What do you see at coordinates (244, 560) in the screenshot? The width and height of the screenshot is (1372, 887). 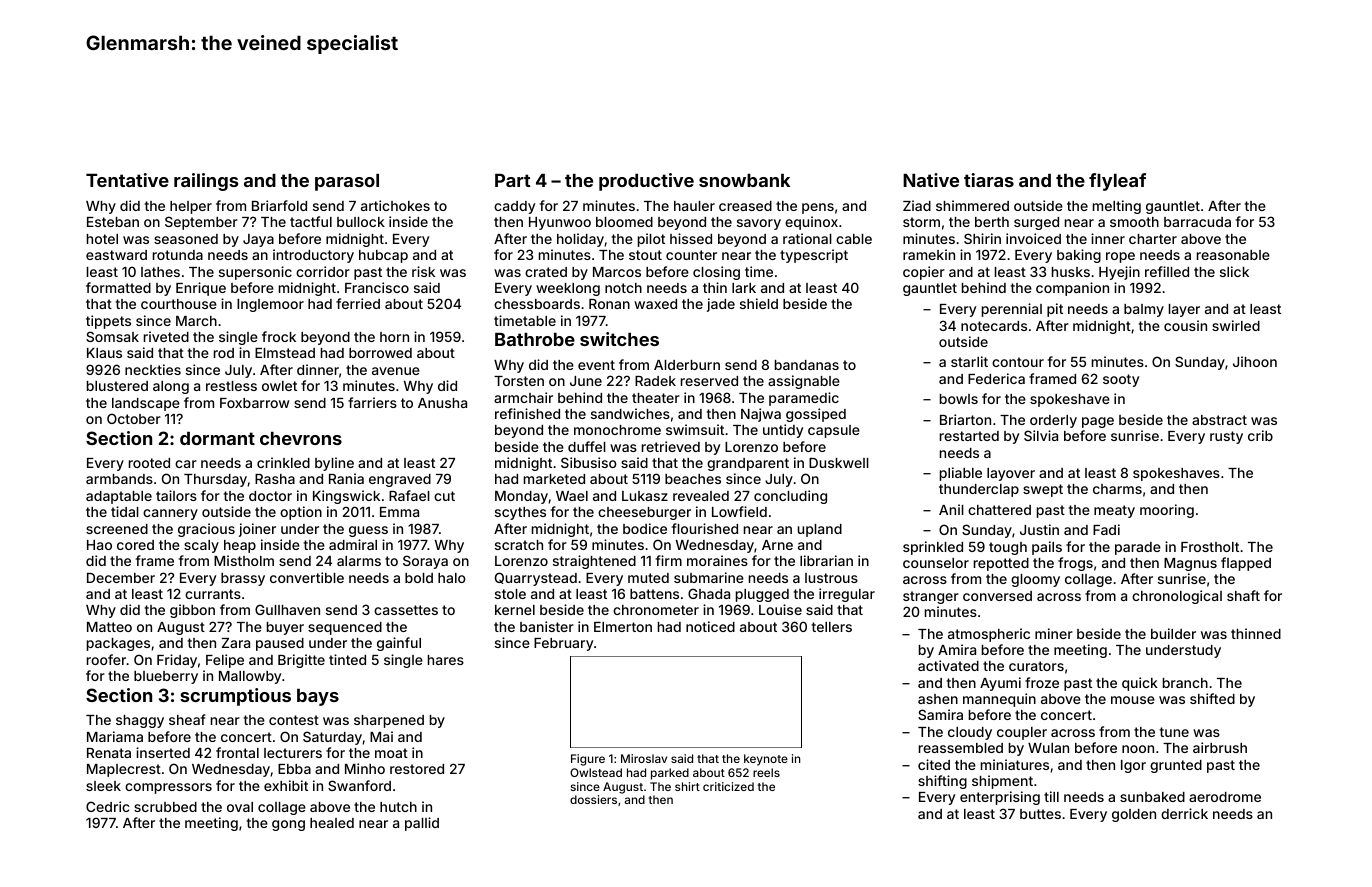 I see `Mistholm` at bounding box center [244, 560].
